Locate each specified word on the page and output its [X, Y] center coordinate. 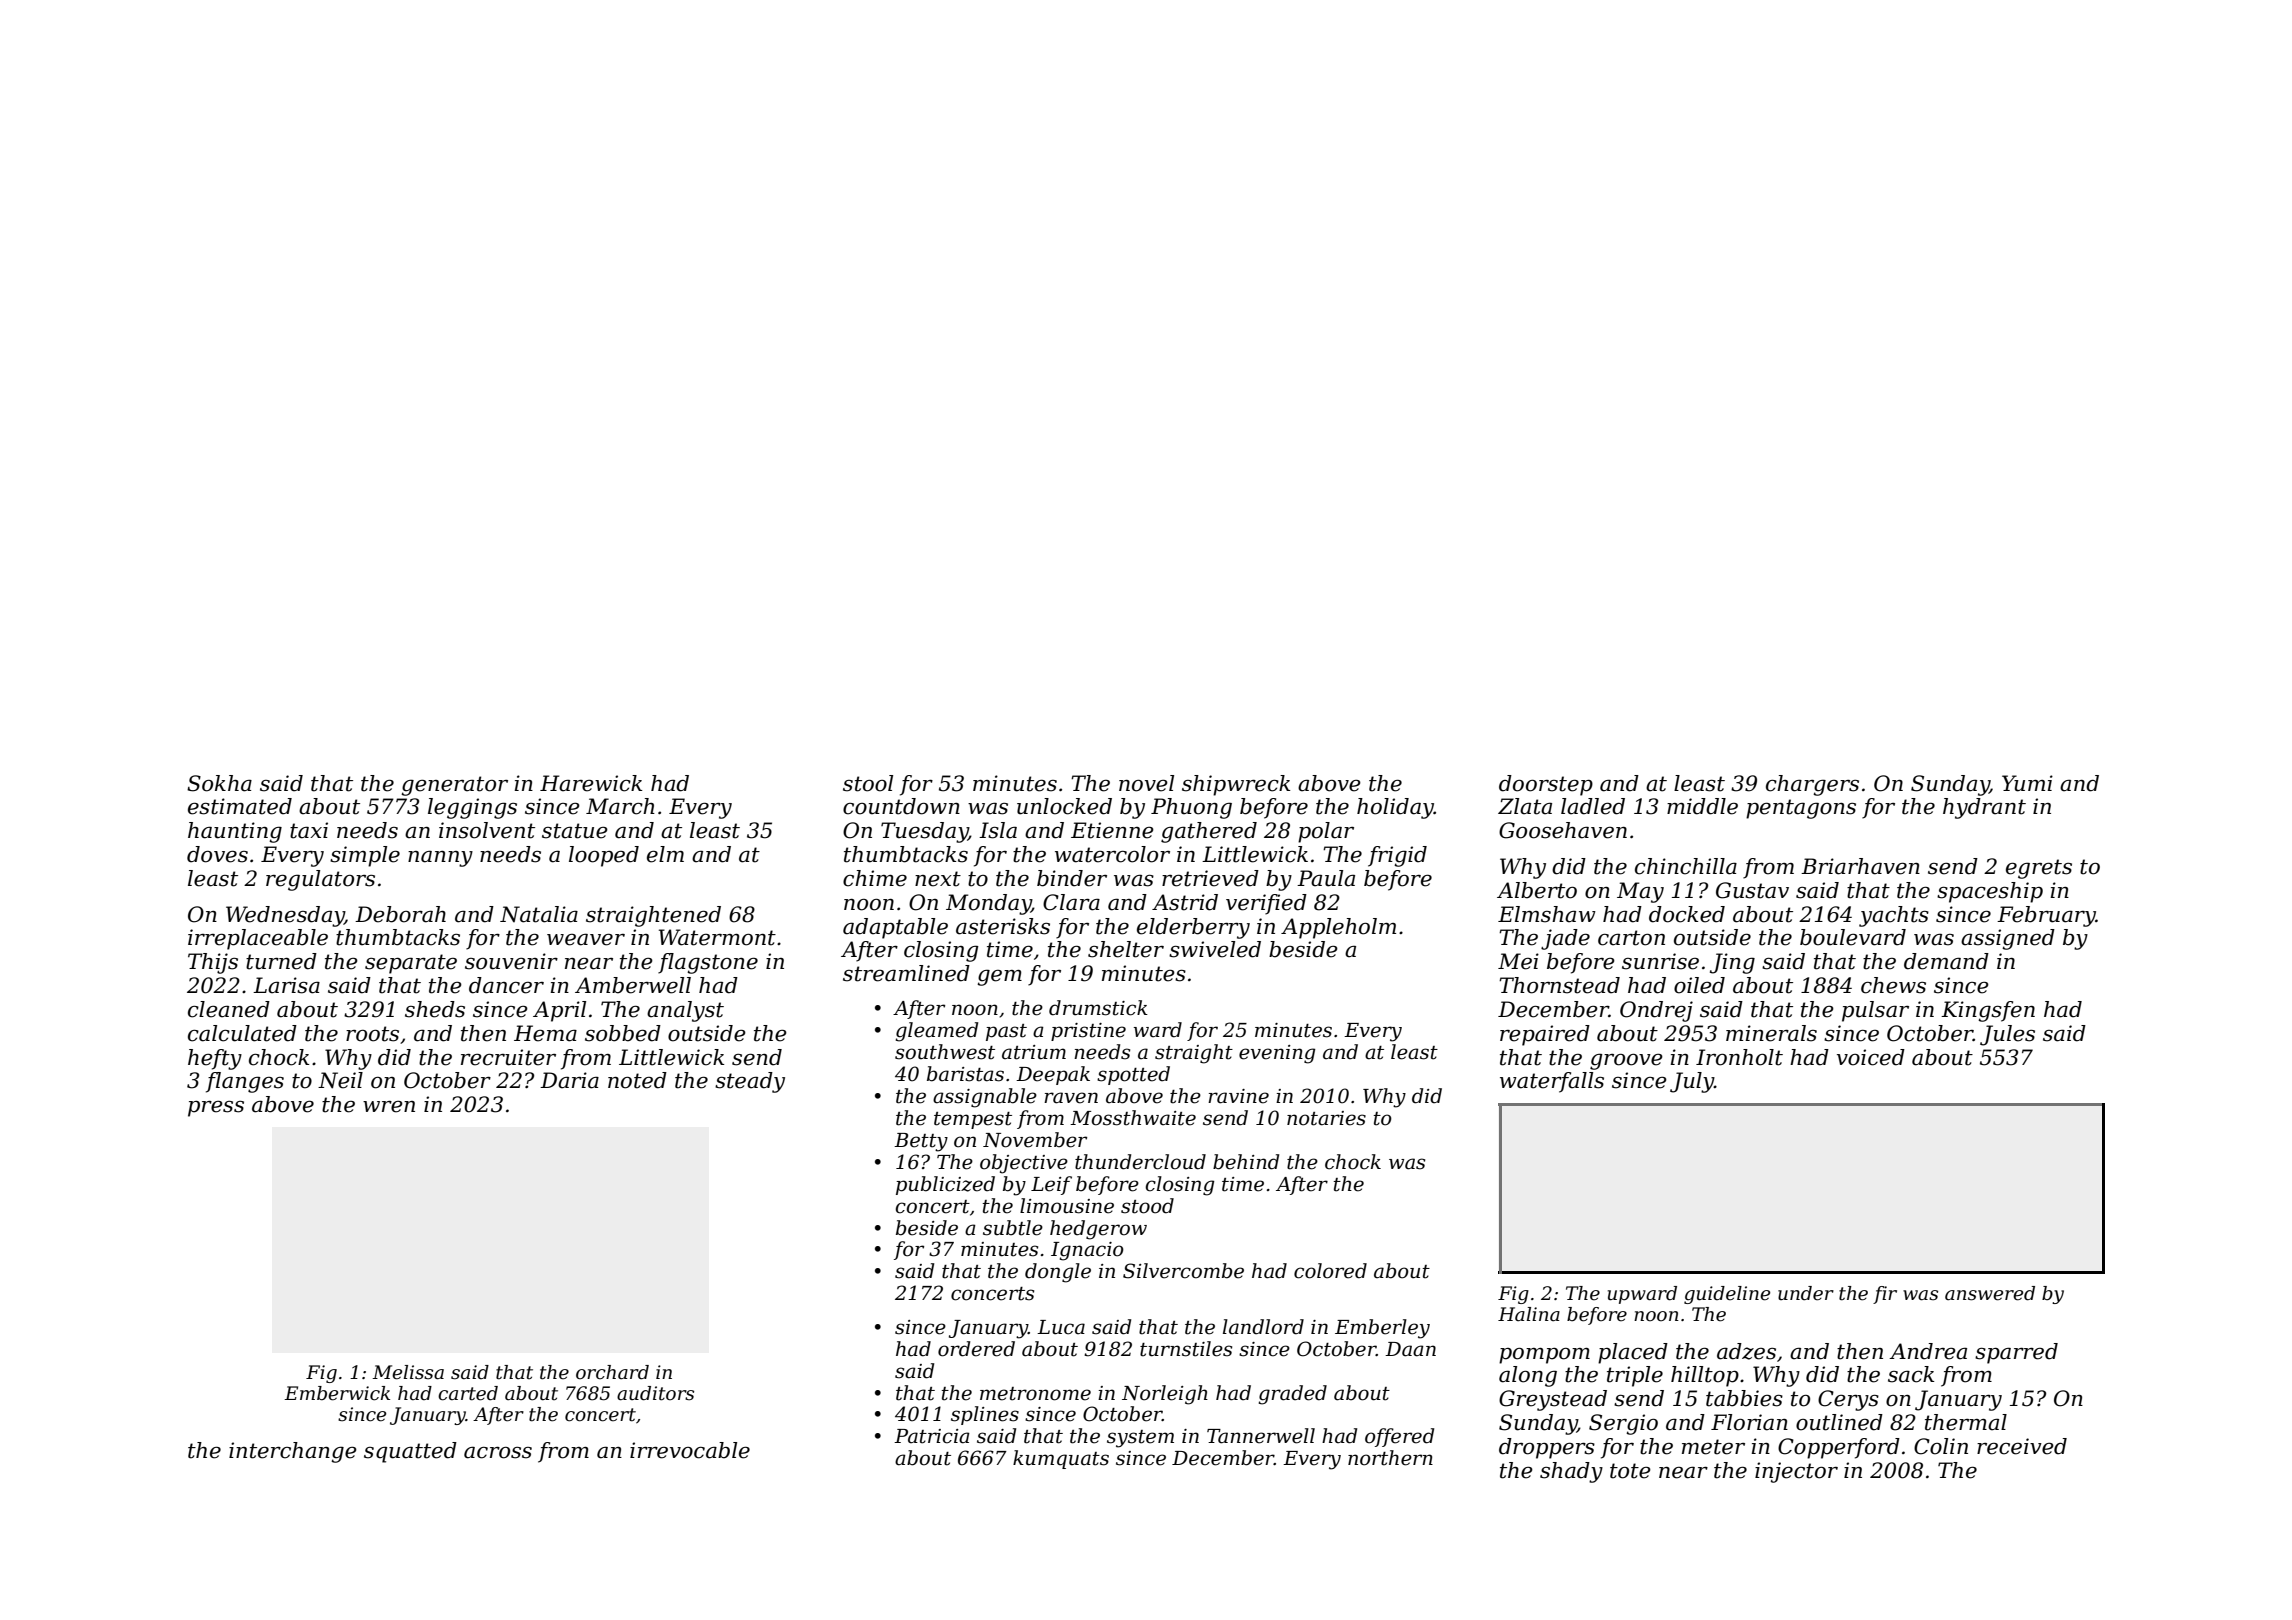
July [1692, 1082]
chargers [1812, 785]
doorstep [1546, 785]
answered [1990, 1293]
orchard [612, 1372]
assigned [2008, 939]
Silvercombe [1183, 1271]
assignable [985, 1098]
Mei [1518, 961]
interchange [293, 1452]
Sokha [219, 783]
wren [389, 1106]
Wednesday [285, 916]
